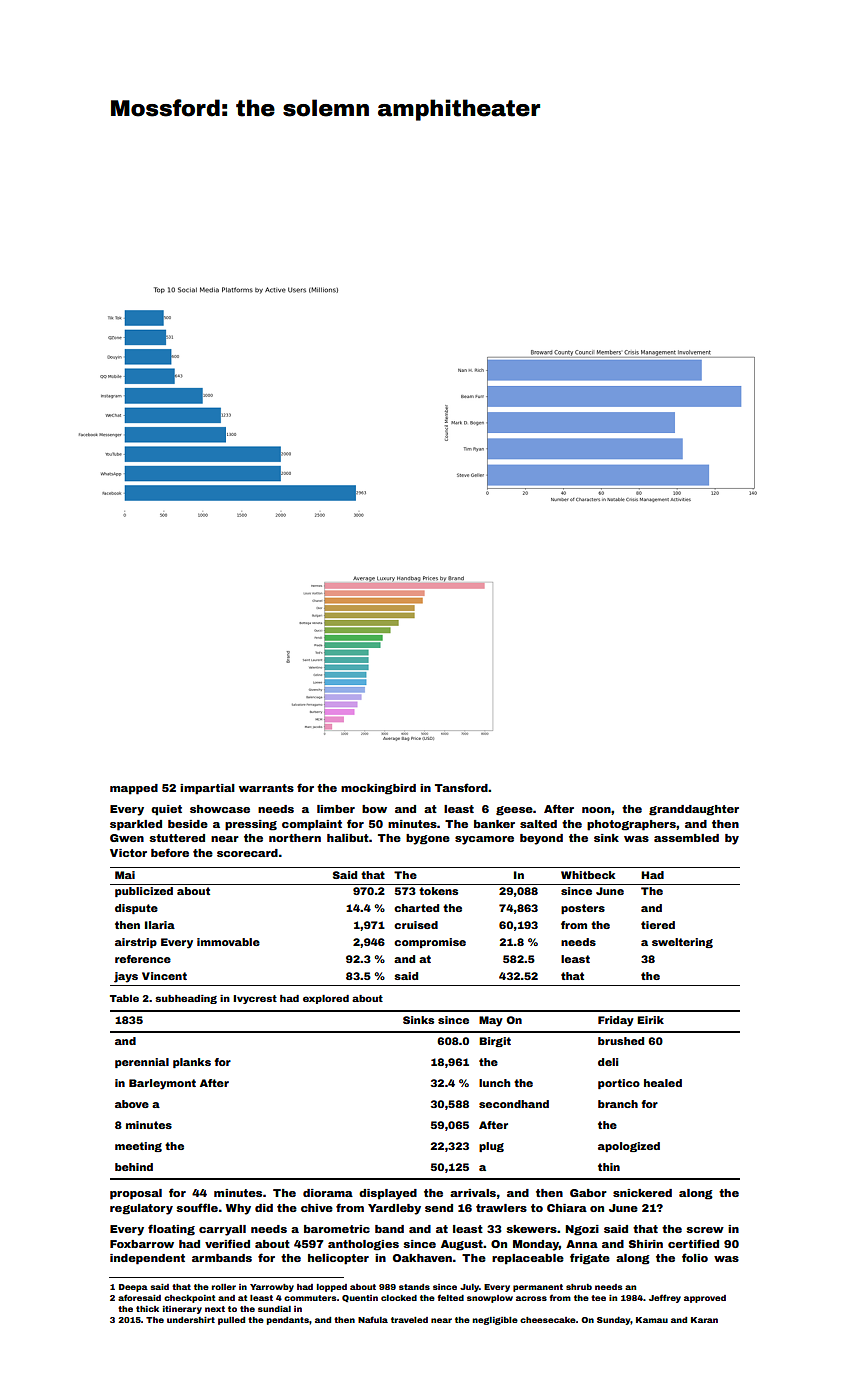 Image resolution: width=849 pixels, height=1400 pixels. Describe the element at coordinates (461, 787) in the image. I see `Tansford` at that location.
